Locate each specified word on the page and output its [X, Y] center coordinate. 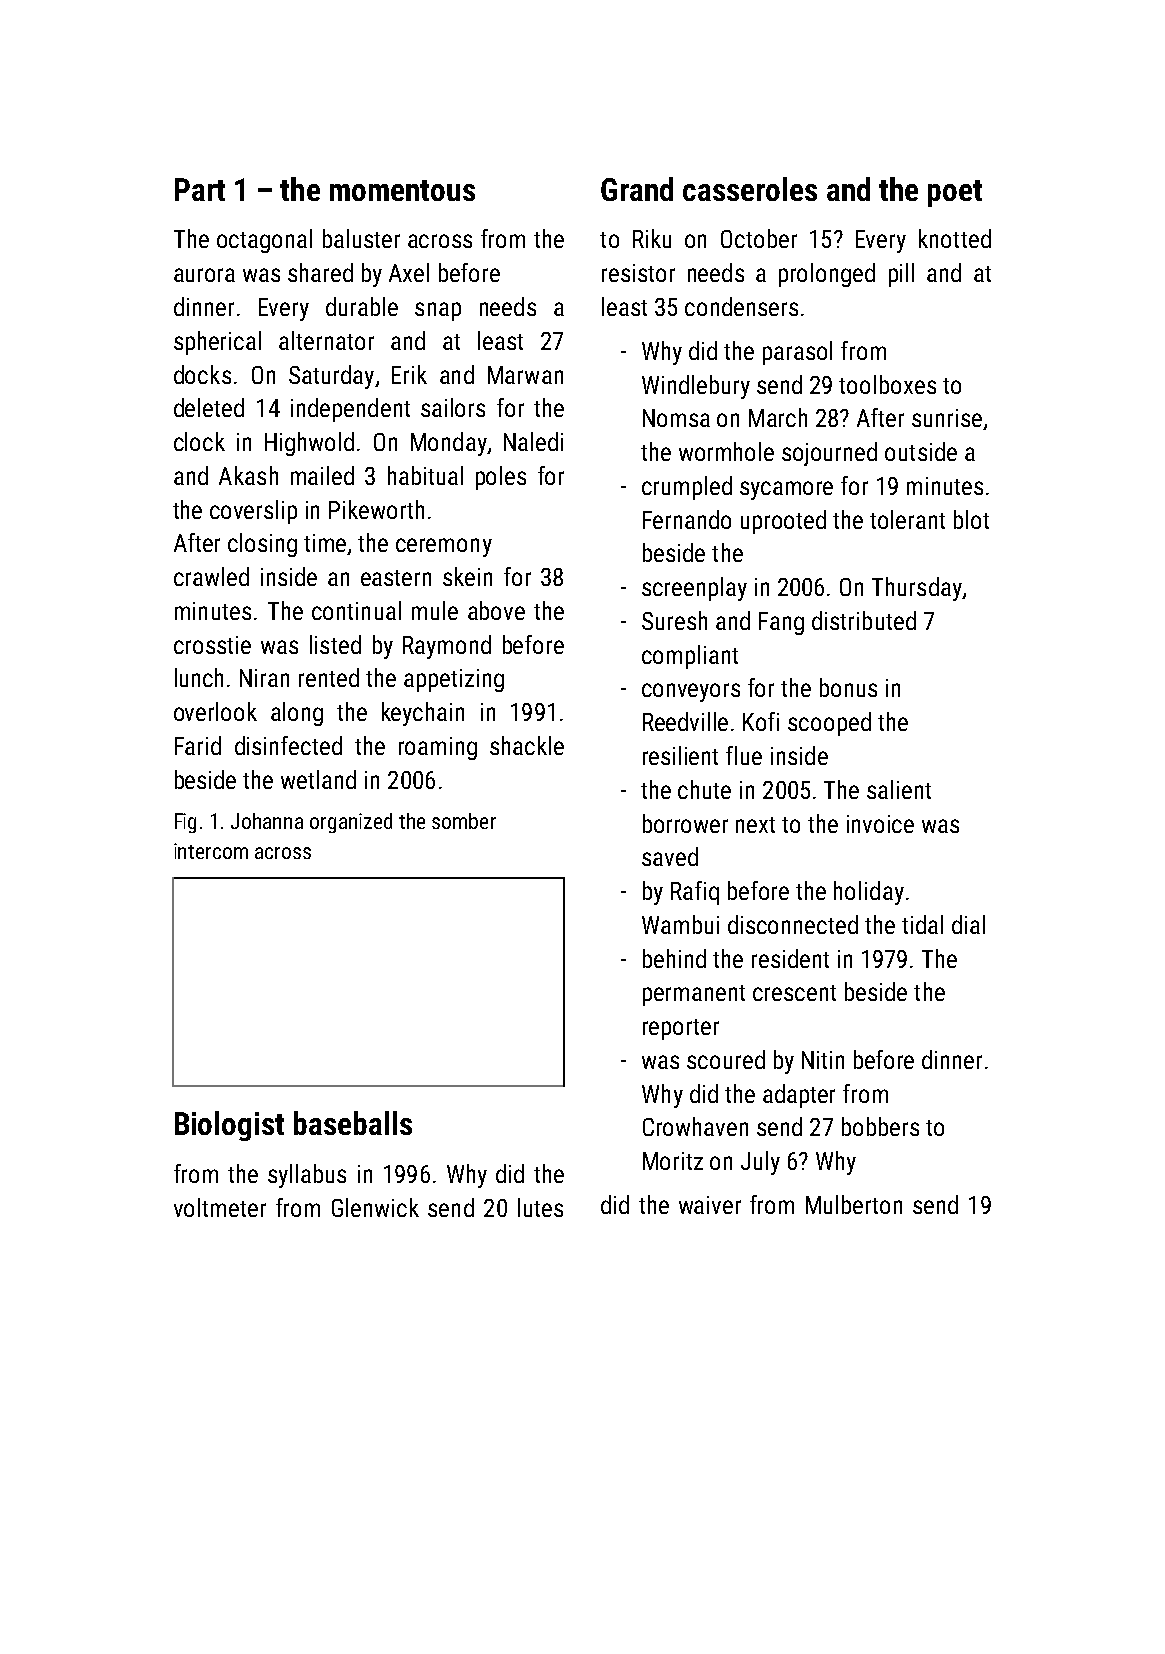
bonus [848, 687]
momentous [402, 190]
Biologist [229, 1126]
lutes [540, 1207]
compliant [690, 657]
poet [955, 193]
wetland [318, 779]
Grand [637, 189]
